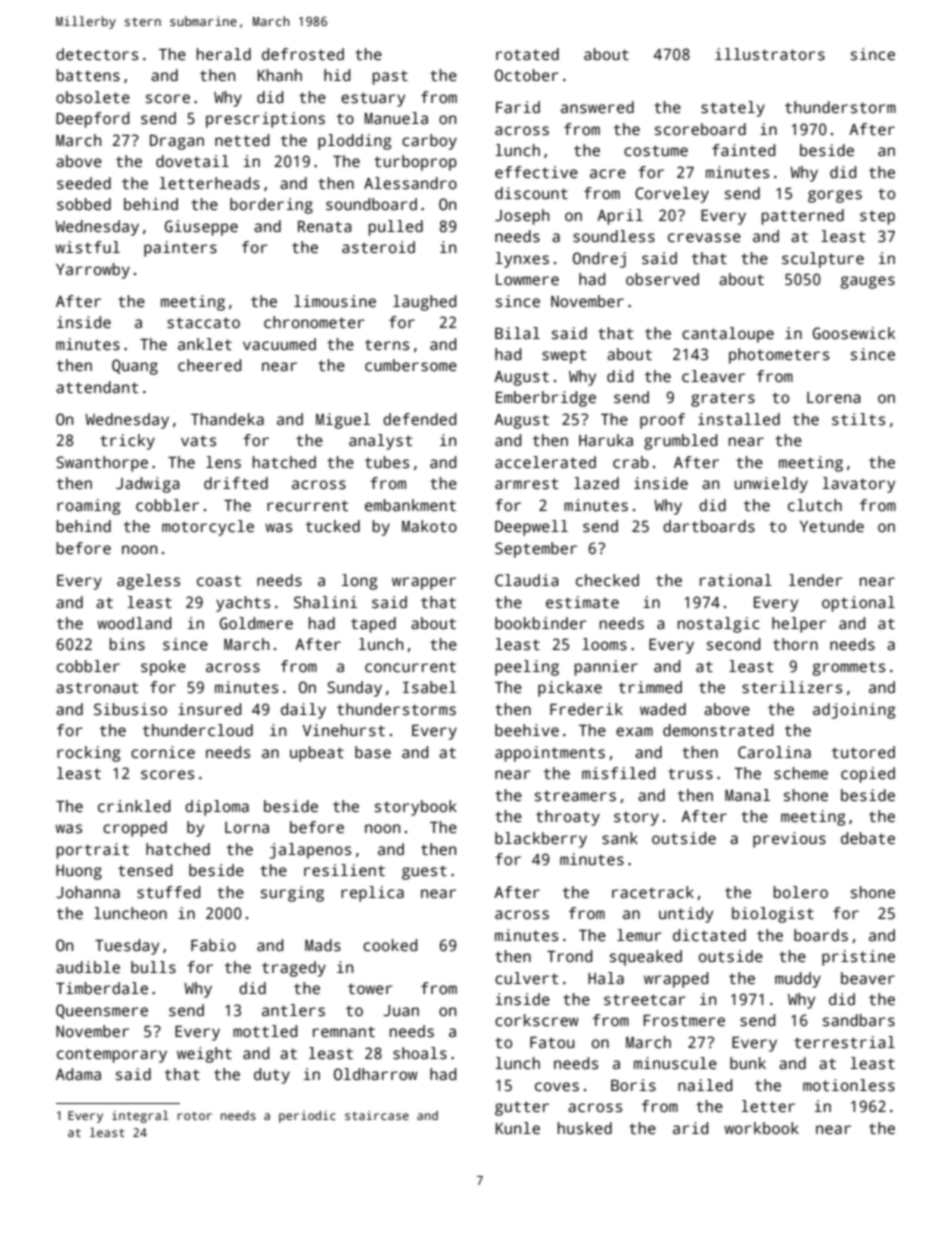  I want to click on past, so click(390, 77).
